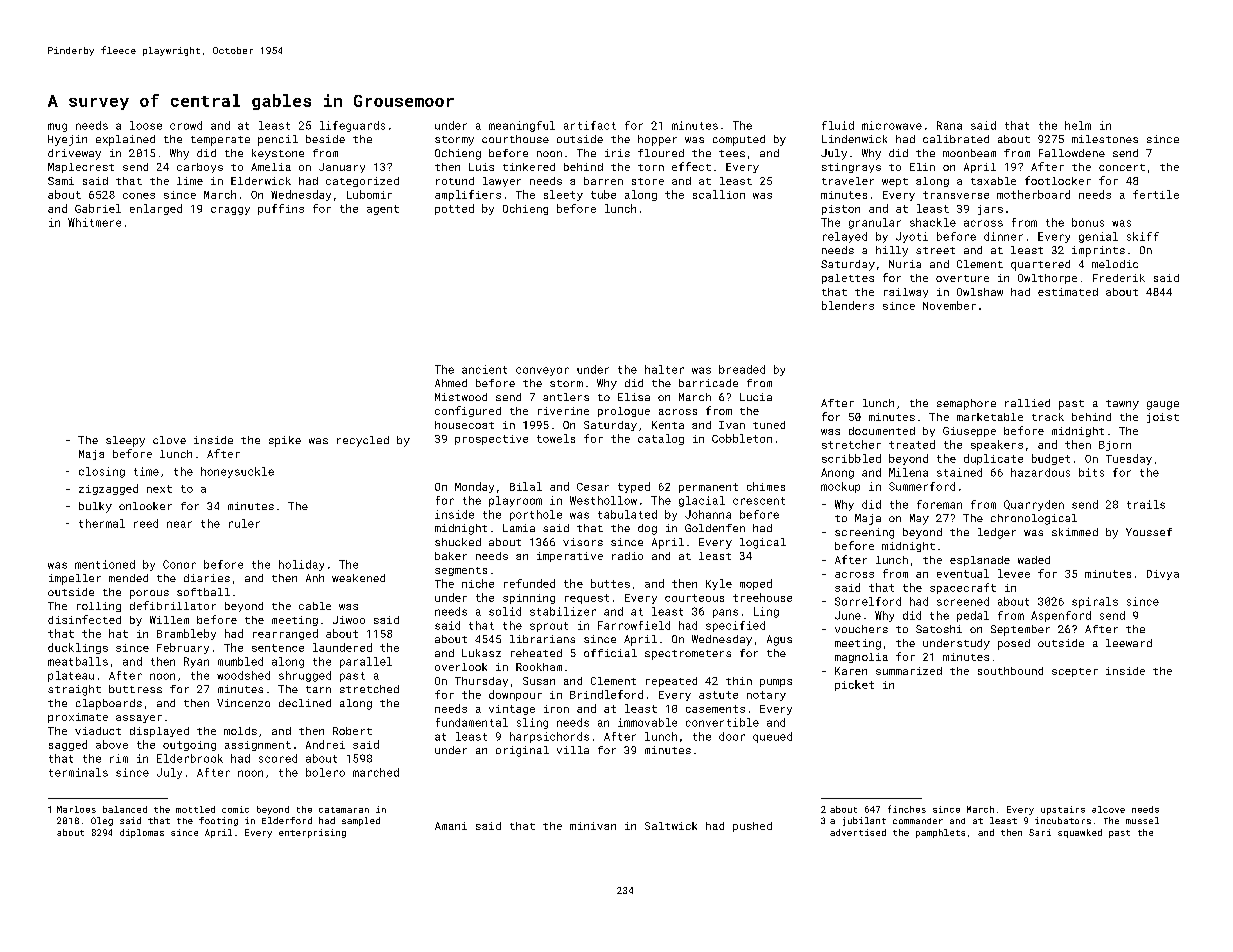  What do you see at coordinates (779, 640) in the page?
I see `Agus` at bounding box center [779, 640].
